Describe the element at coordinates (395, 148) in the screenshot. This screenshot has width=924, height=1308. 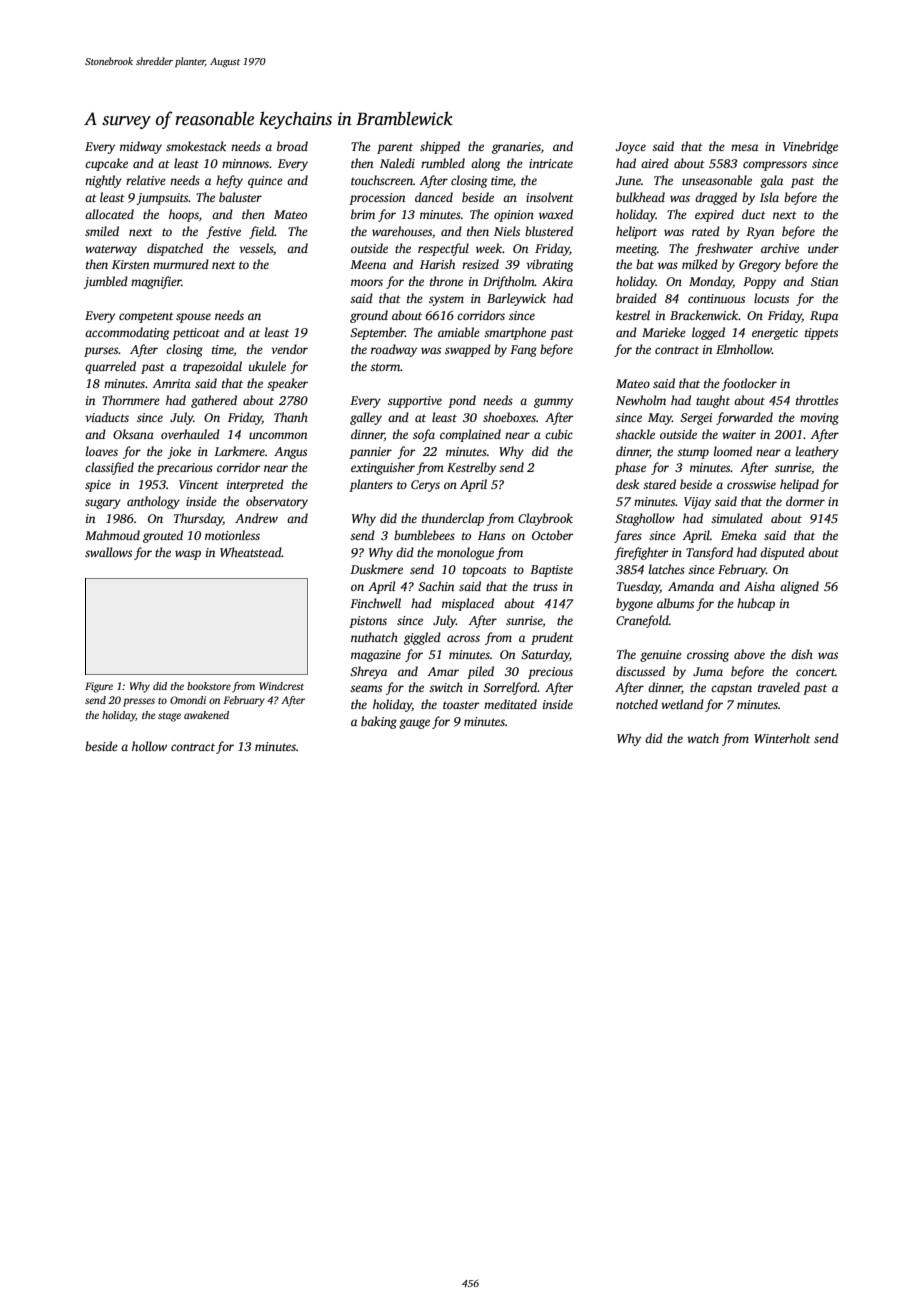
I see `parent` at that location.
